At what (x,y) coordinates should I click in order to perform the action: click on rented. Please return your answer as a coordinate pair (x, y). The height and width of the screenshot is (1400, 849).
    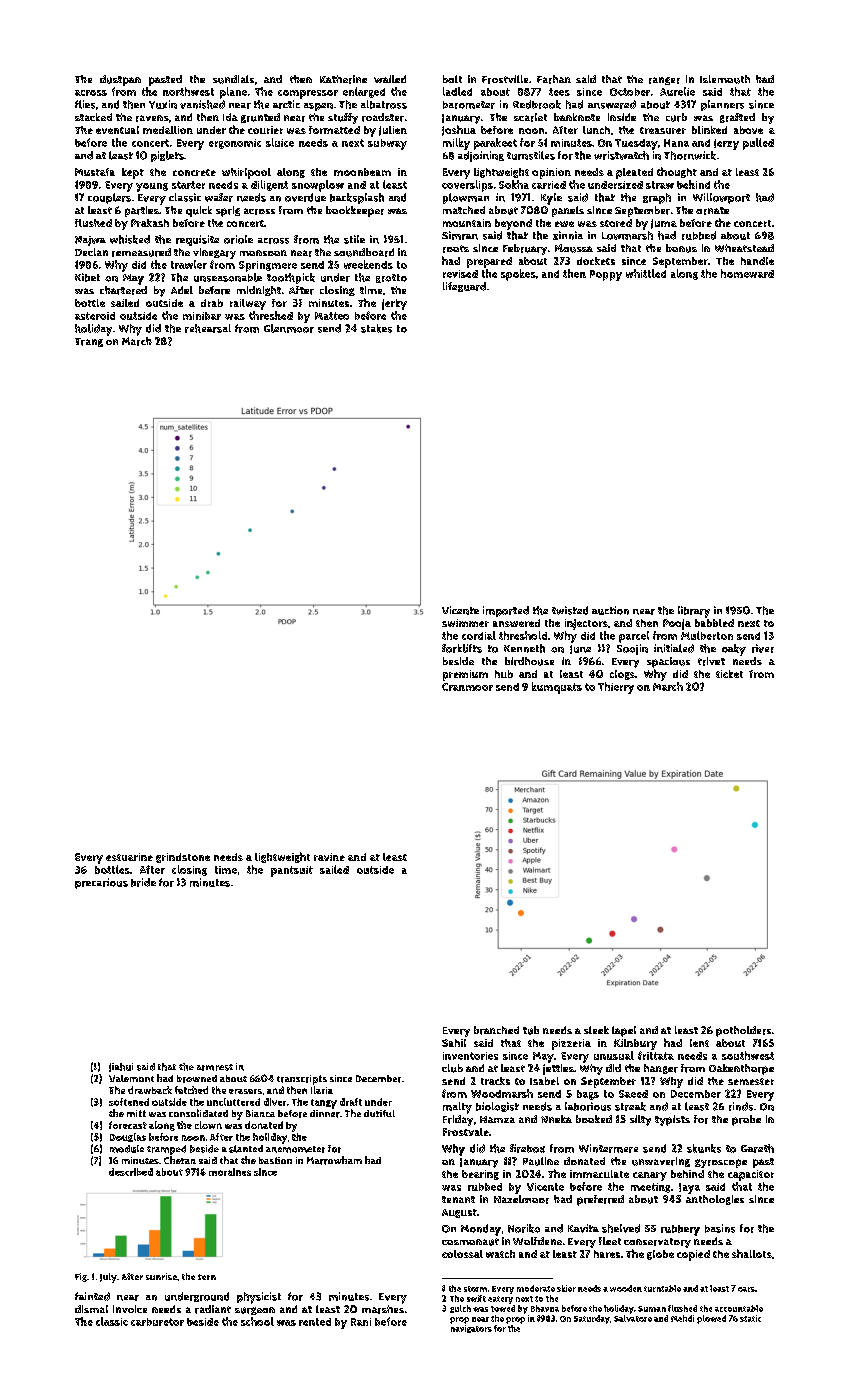
    Looking at the image, I should click on (315, 1322).
